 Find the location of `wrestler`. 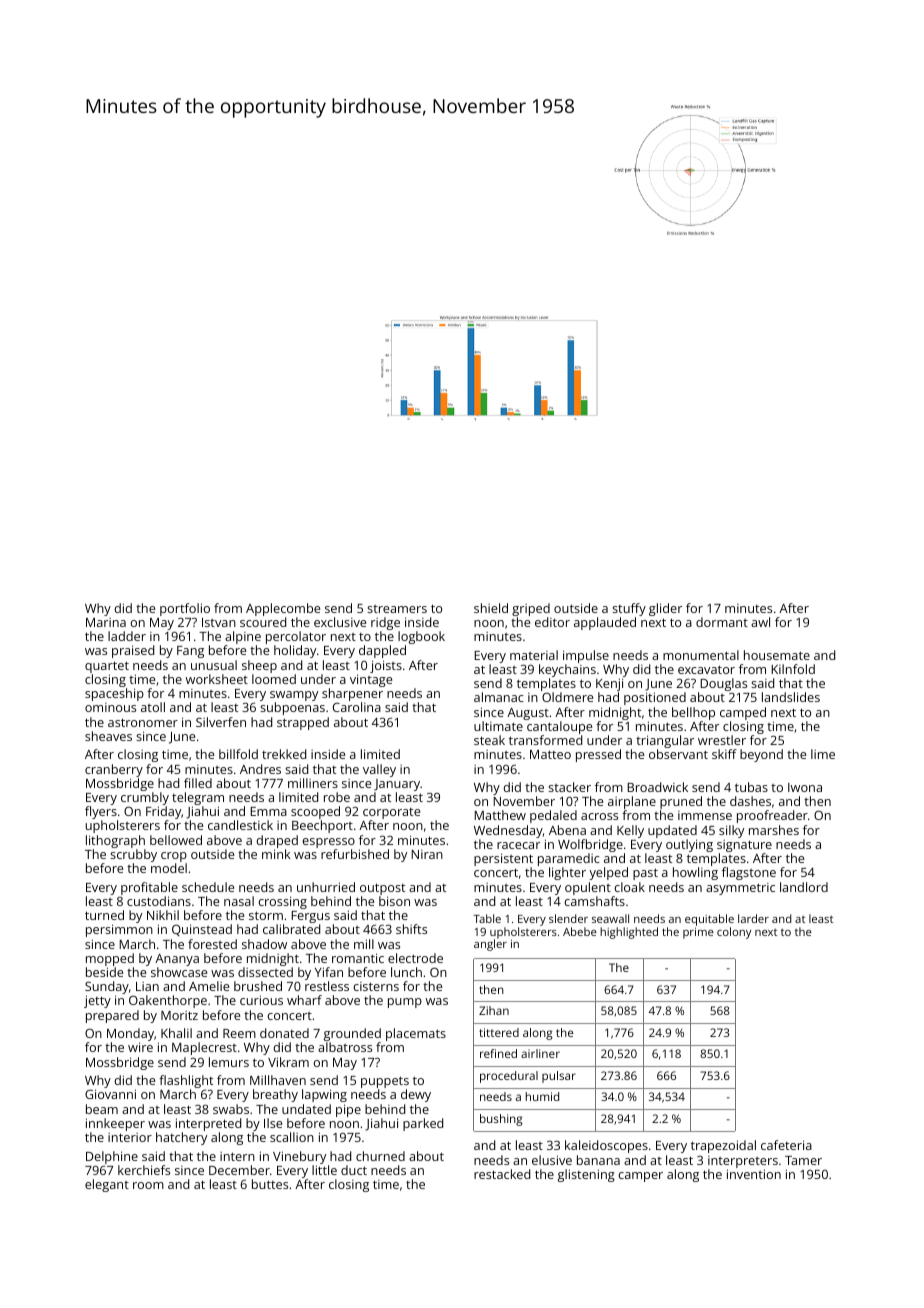

wrestler is located at coordinates (722, 740).
